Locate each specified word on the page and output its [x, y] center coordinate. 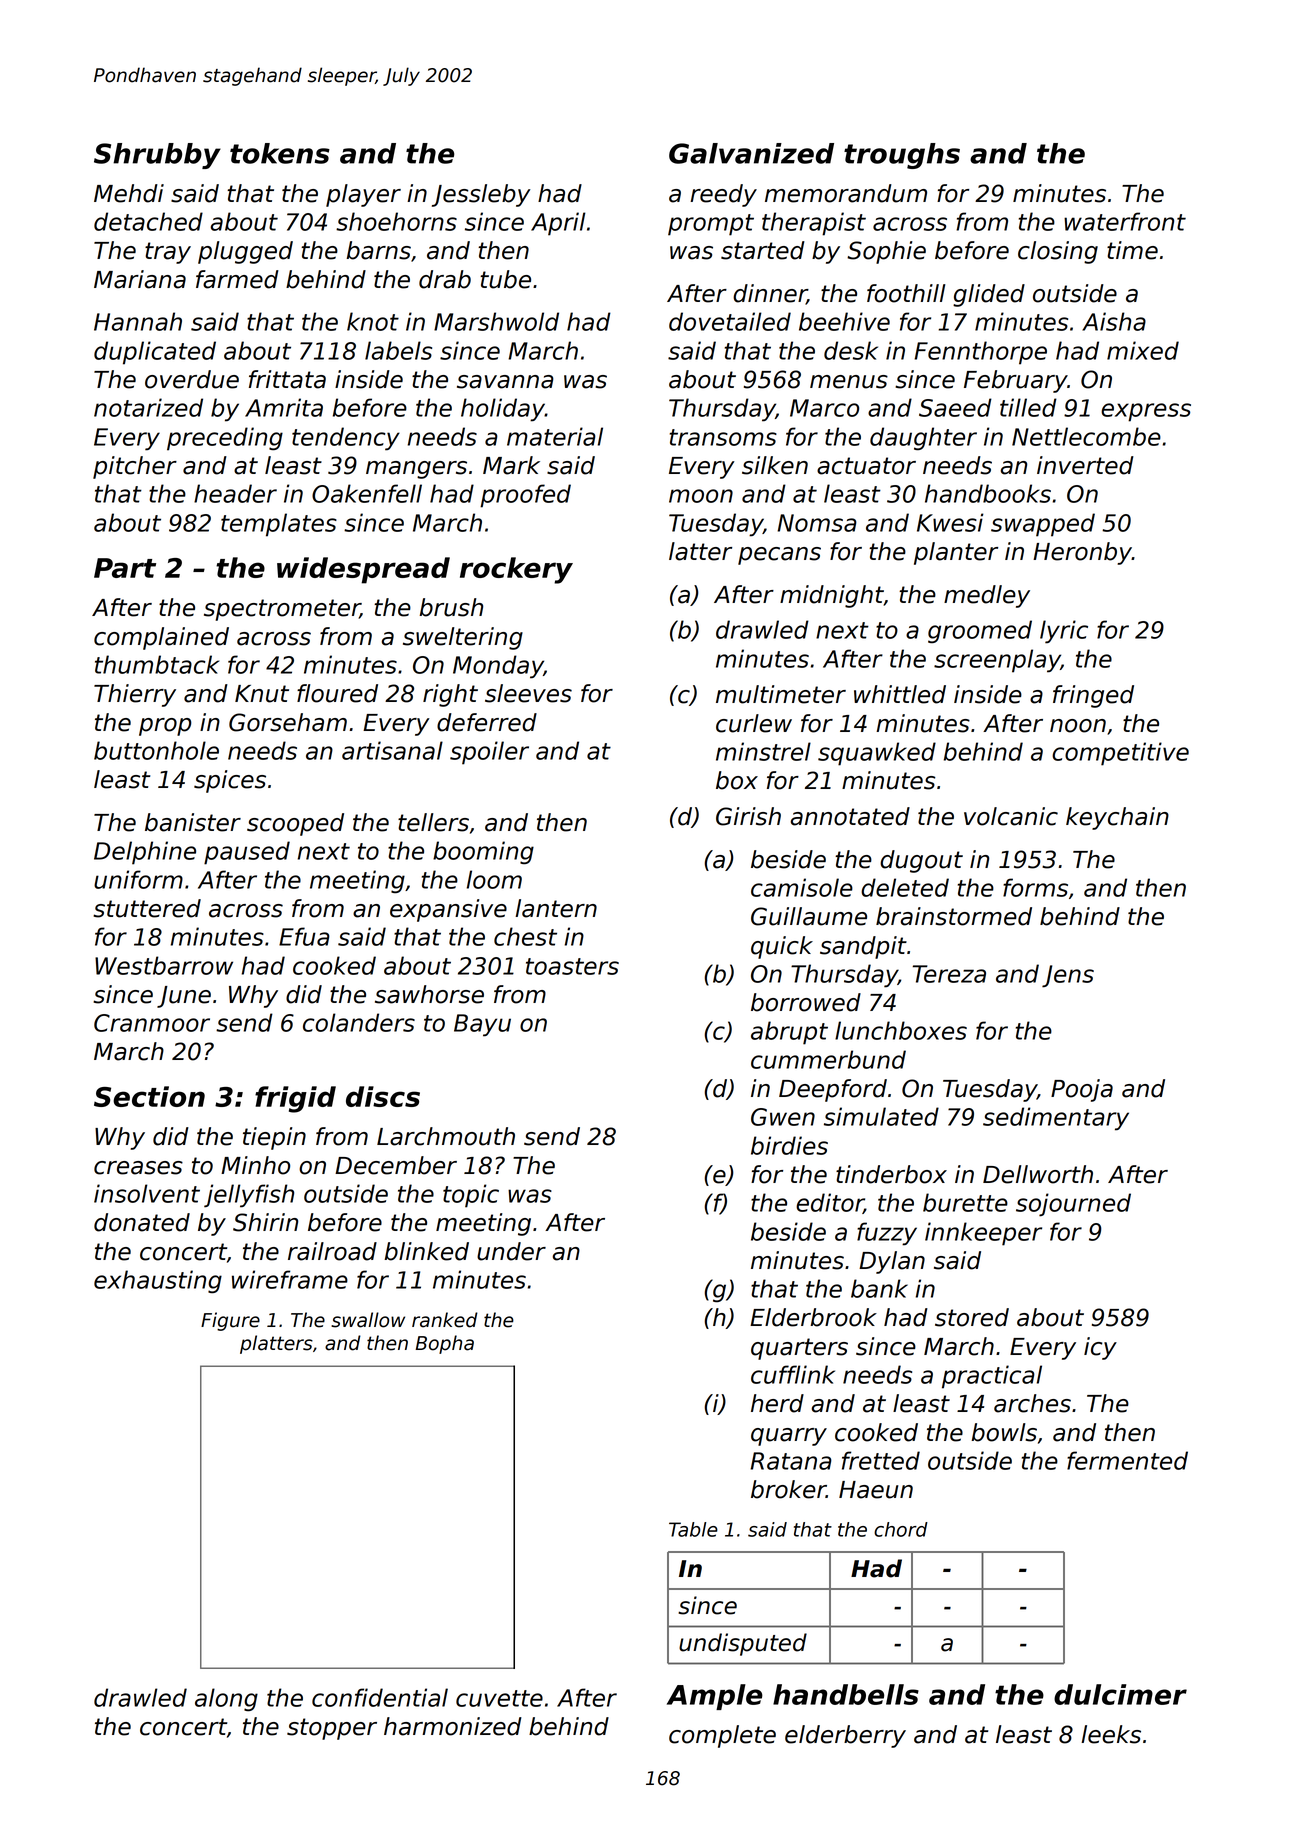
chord [901, 1529]
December [396, 1165]
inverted [1085, 465]
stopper [332, 1729]
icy [1100, 1348]
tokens [280, 153]
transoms [723, 437]
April [558, 224]
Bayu [482, 1025]
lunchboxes [901, 1030]
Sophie [886, 252]
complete [722, 1736]
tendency [346, 439]
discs [383, 1096]
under [511, 1251]
